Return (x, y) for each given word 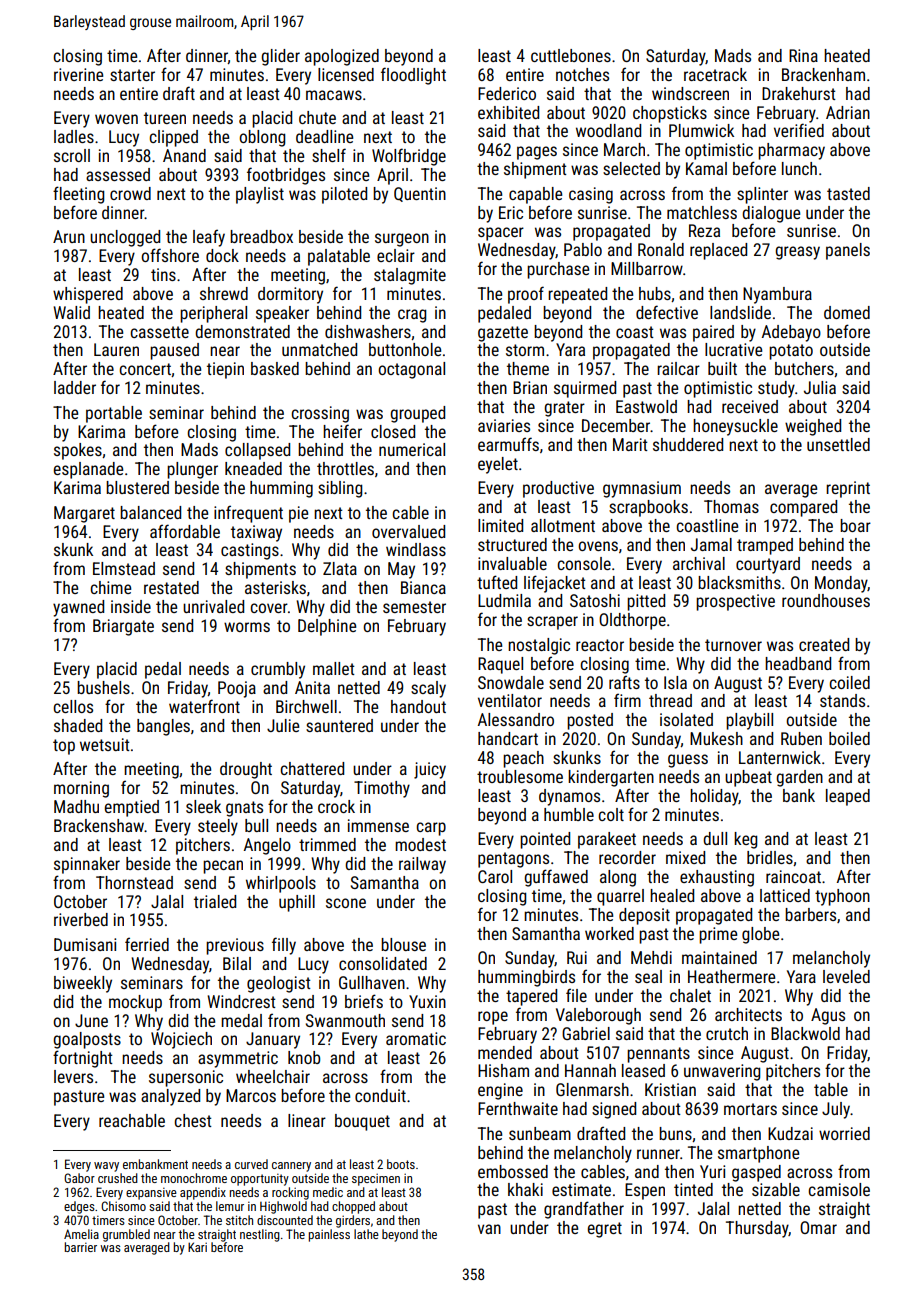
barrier (81, 1247)
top (64, 747)
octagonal (411, 370)
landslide (740, 312)
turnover (733, 645)
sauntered (339, 725)
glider (280, 57)
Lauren (116, 349)
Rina (803, 55)
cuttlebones (571, 55)
